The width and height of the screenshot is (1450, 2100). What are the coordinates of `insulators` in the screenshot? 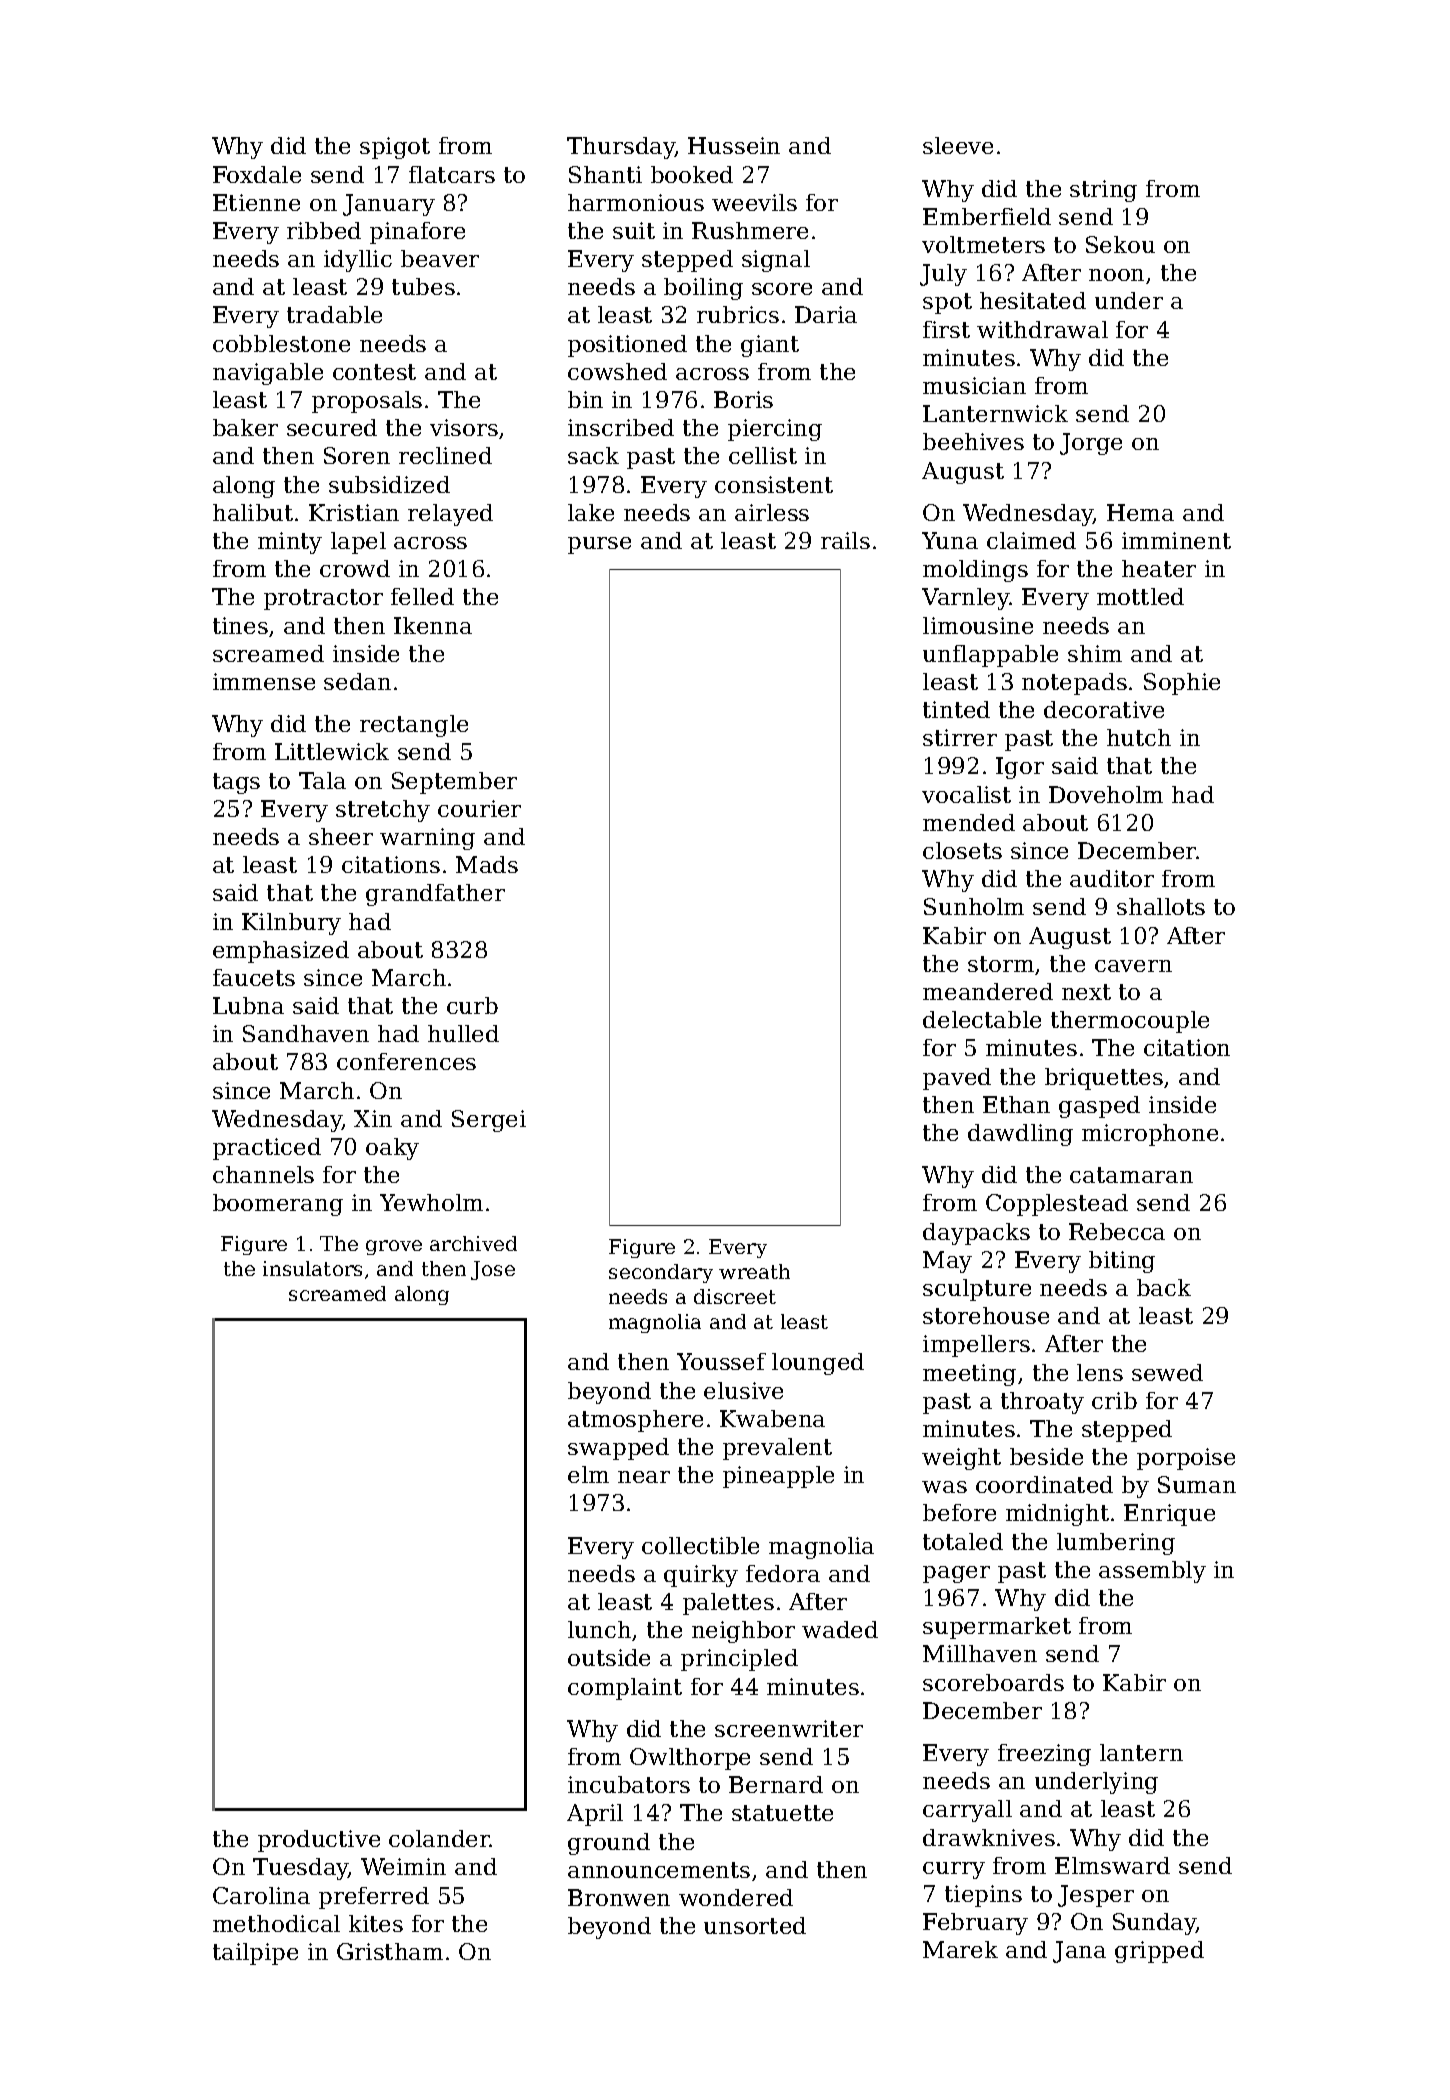 It's located at (312, 1268).
